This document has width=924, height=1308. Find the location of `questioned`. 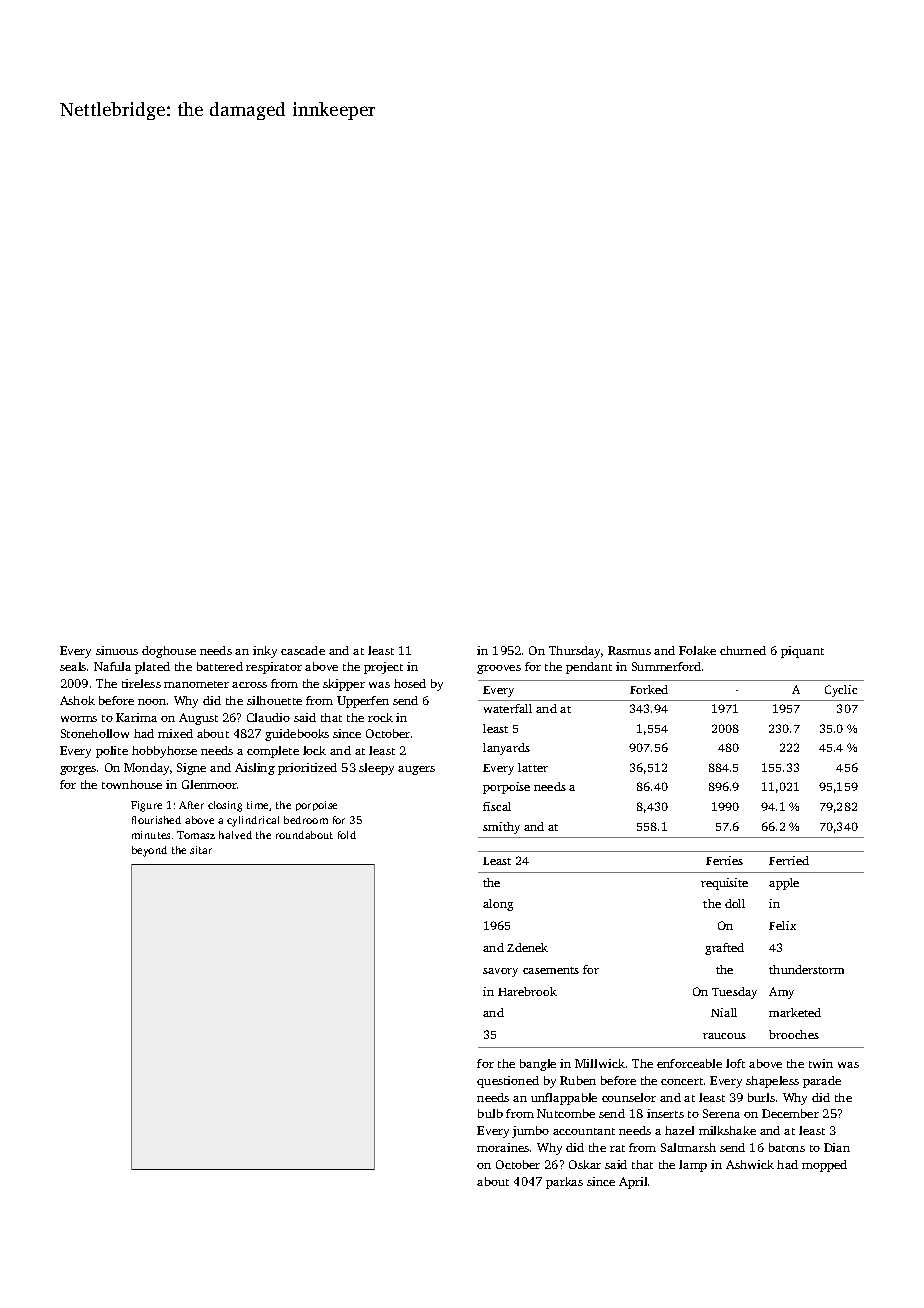

questioned is located at coordinates (508, 1082).
